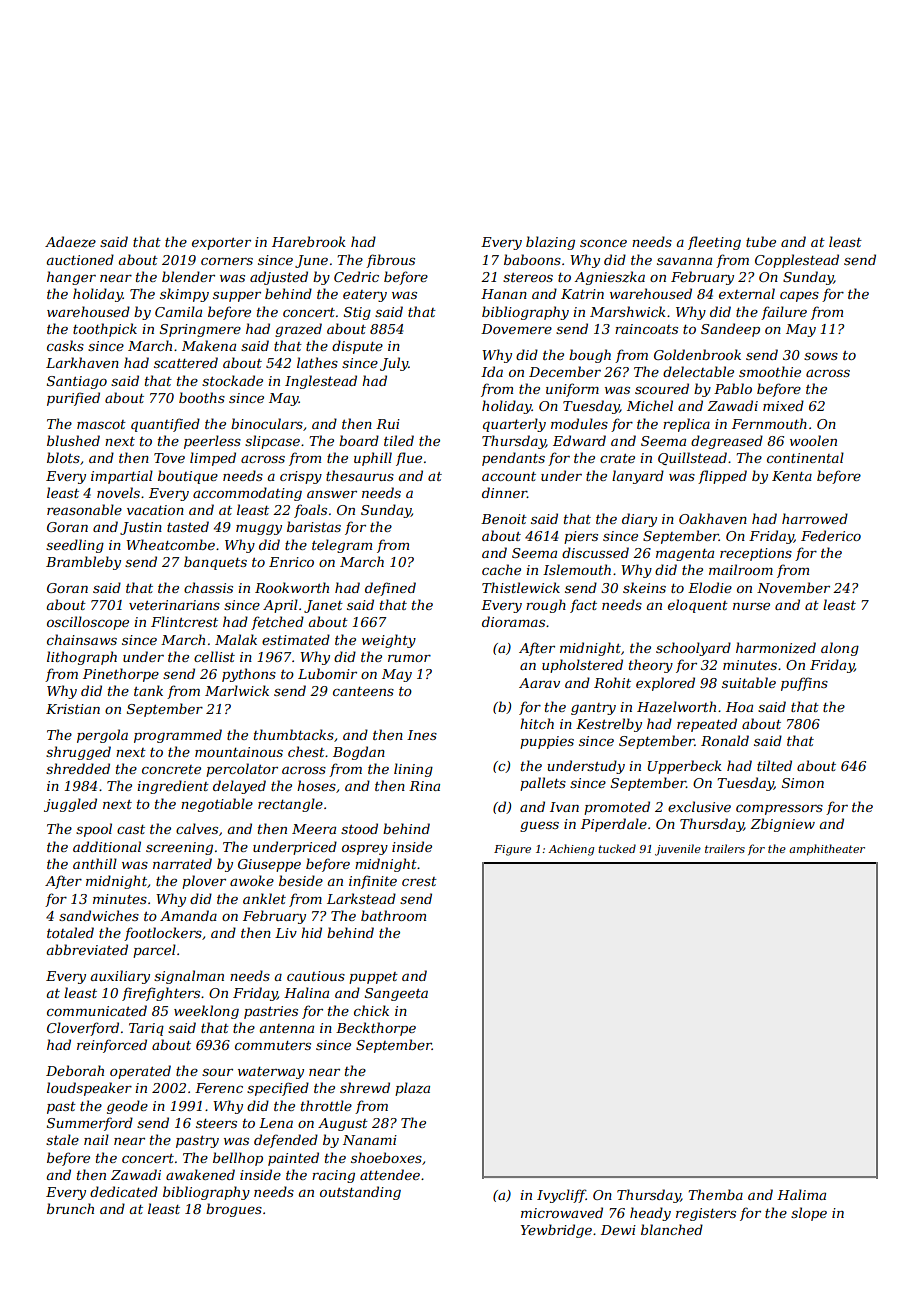 This page has width=924, height=1308. Describe the element at coordinates (761, 241) in the page. I see `tube` at that location.
